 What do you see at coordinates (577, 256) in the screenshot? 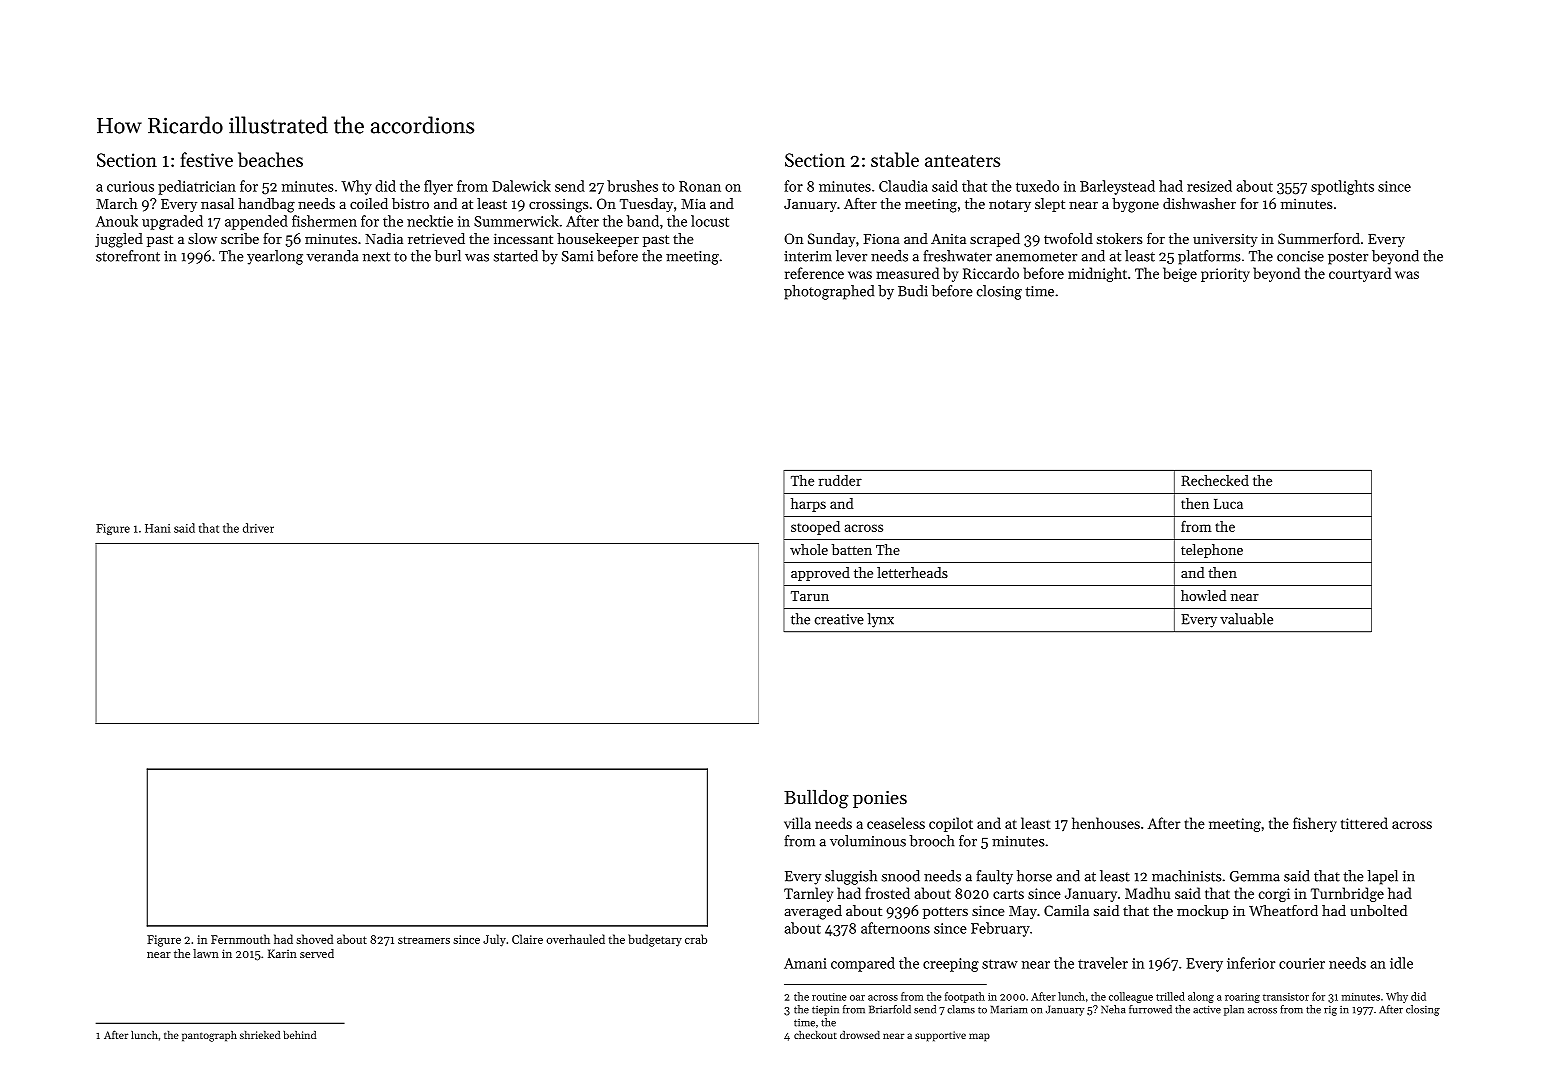
I see `Sami` at bounding box center [577, 256].
